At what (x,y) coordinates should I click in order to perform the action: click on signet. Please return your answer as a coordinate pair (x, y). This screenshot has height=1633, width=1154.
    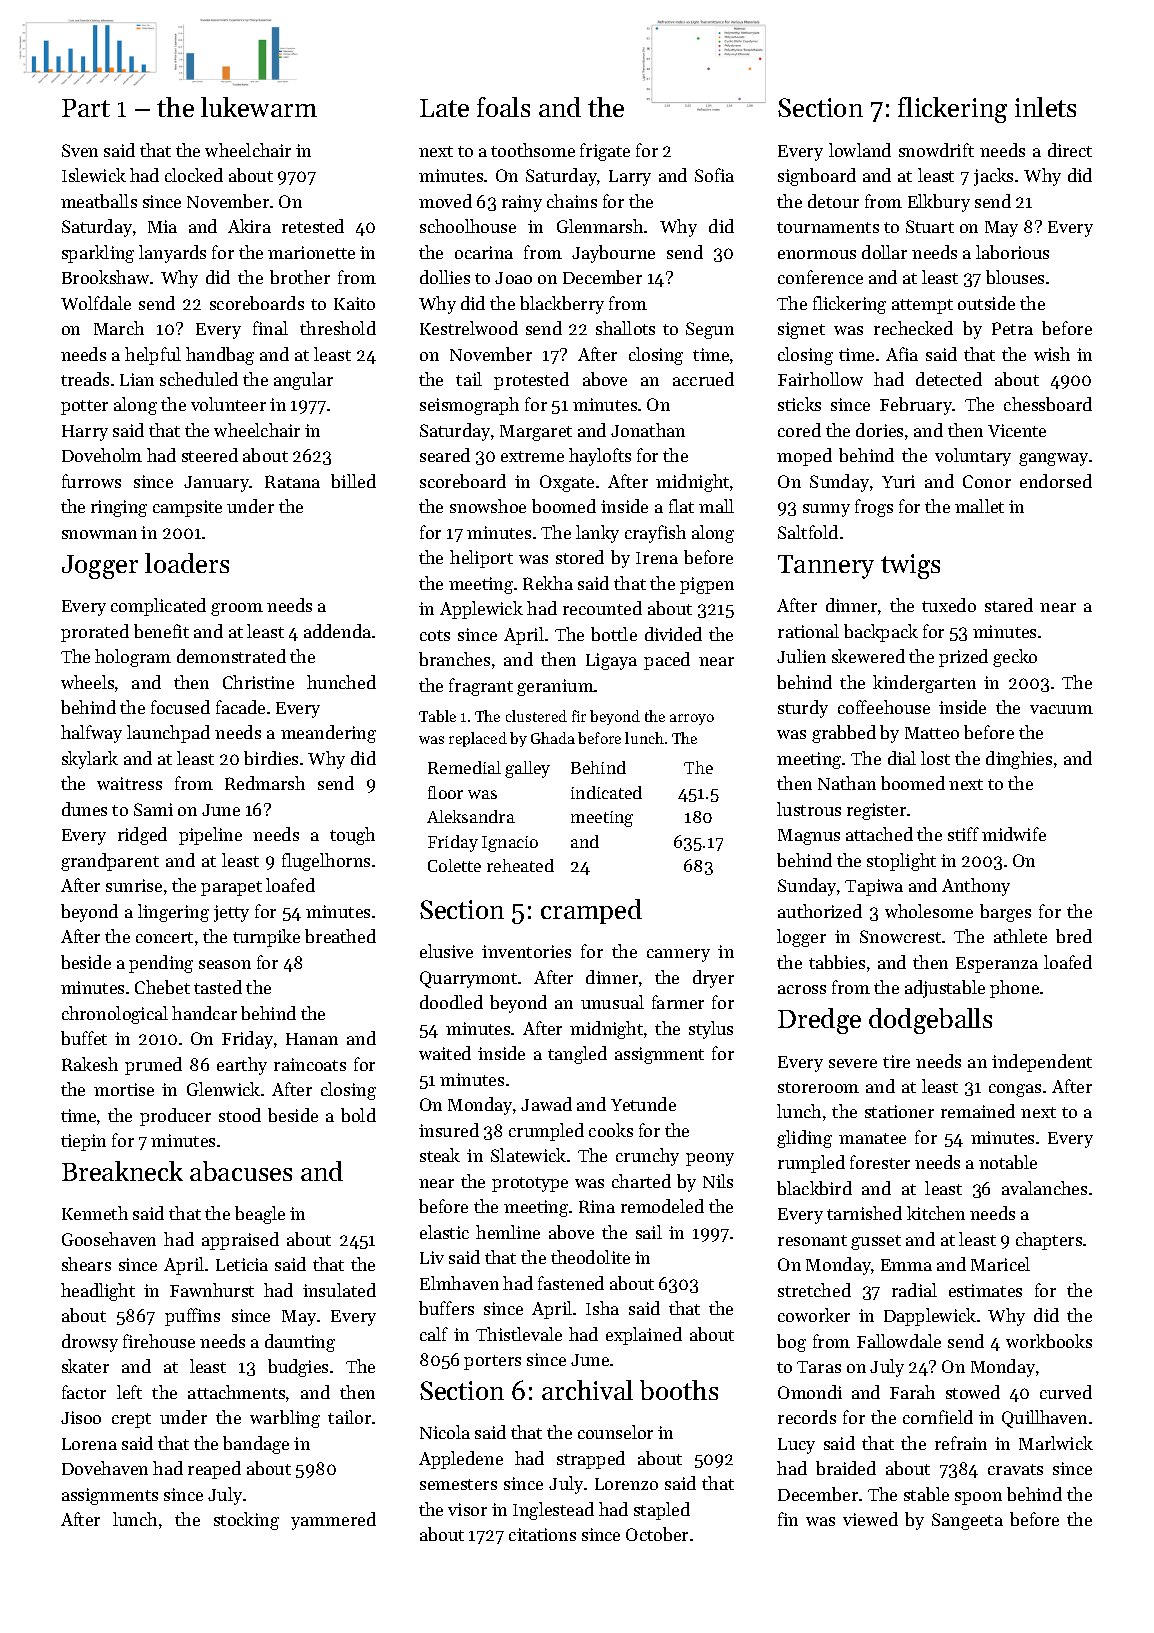
    Looking at the image, I should click on (801, 330).
